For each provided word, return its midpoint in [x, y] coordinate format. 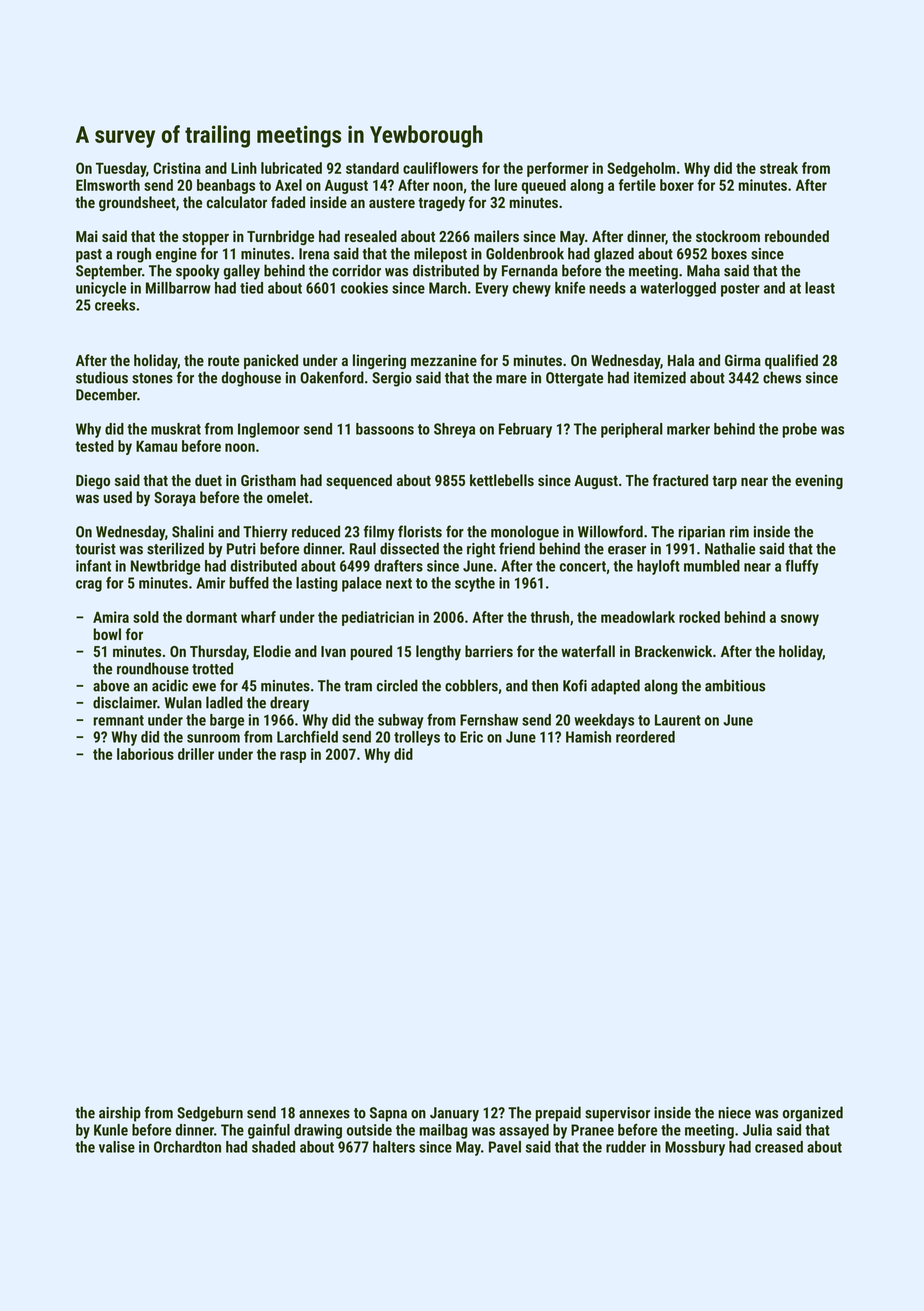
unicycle [101, 289]
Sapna [388, 1114]
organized [813, 1114]
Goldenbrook [525, 253]
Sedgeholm [641, 169]
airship [120, 1114]
